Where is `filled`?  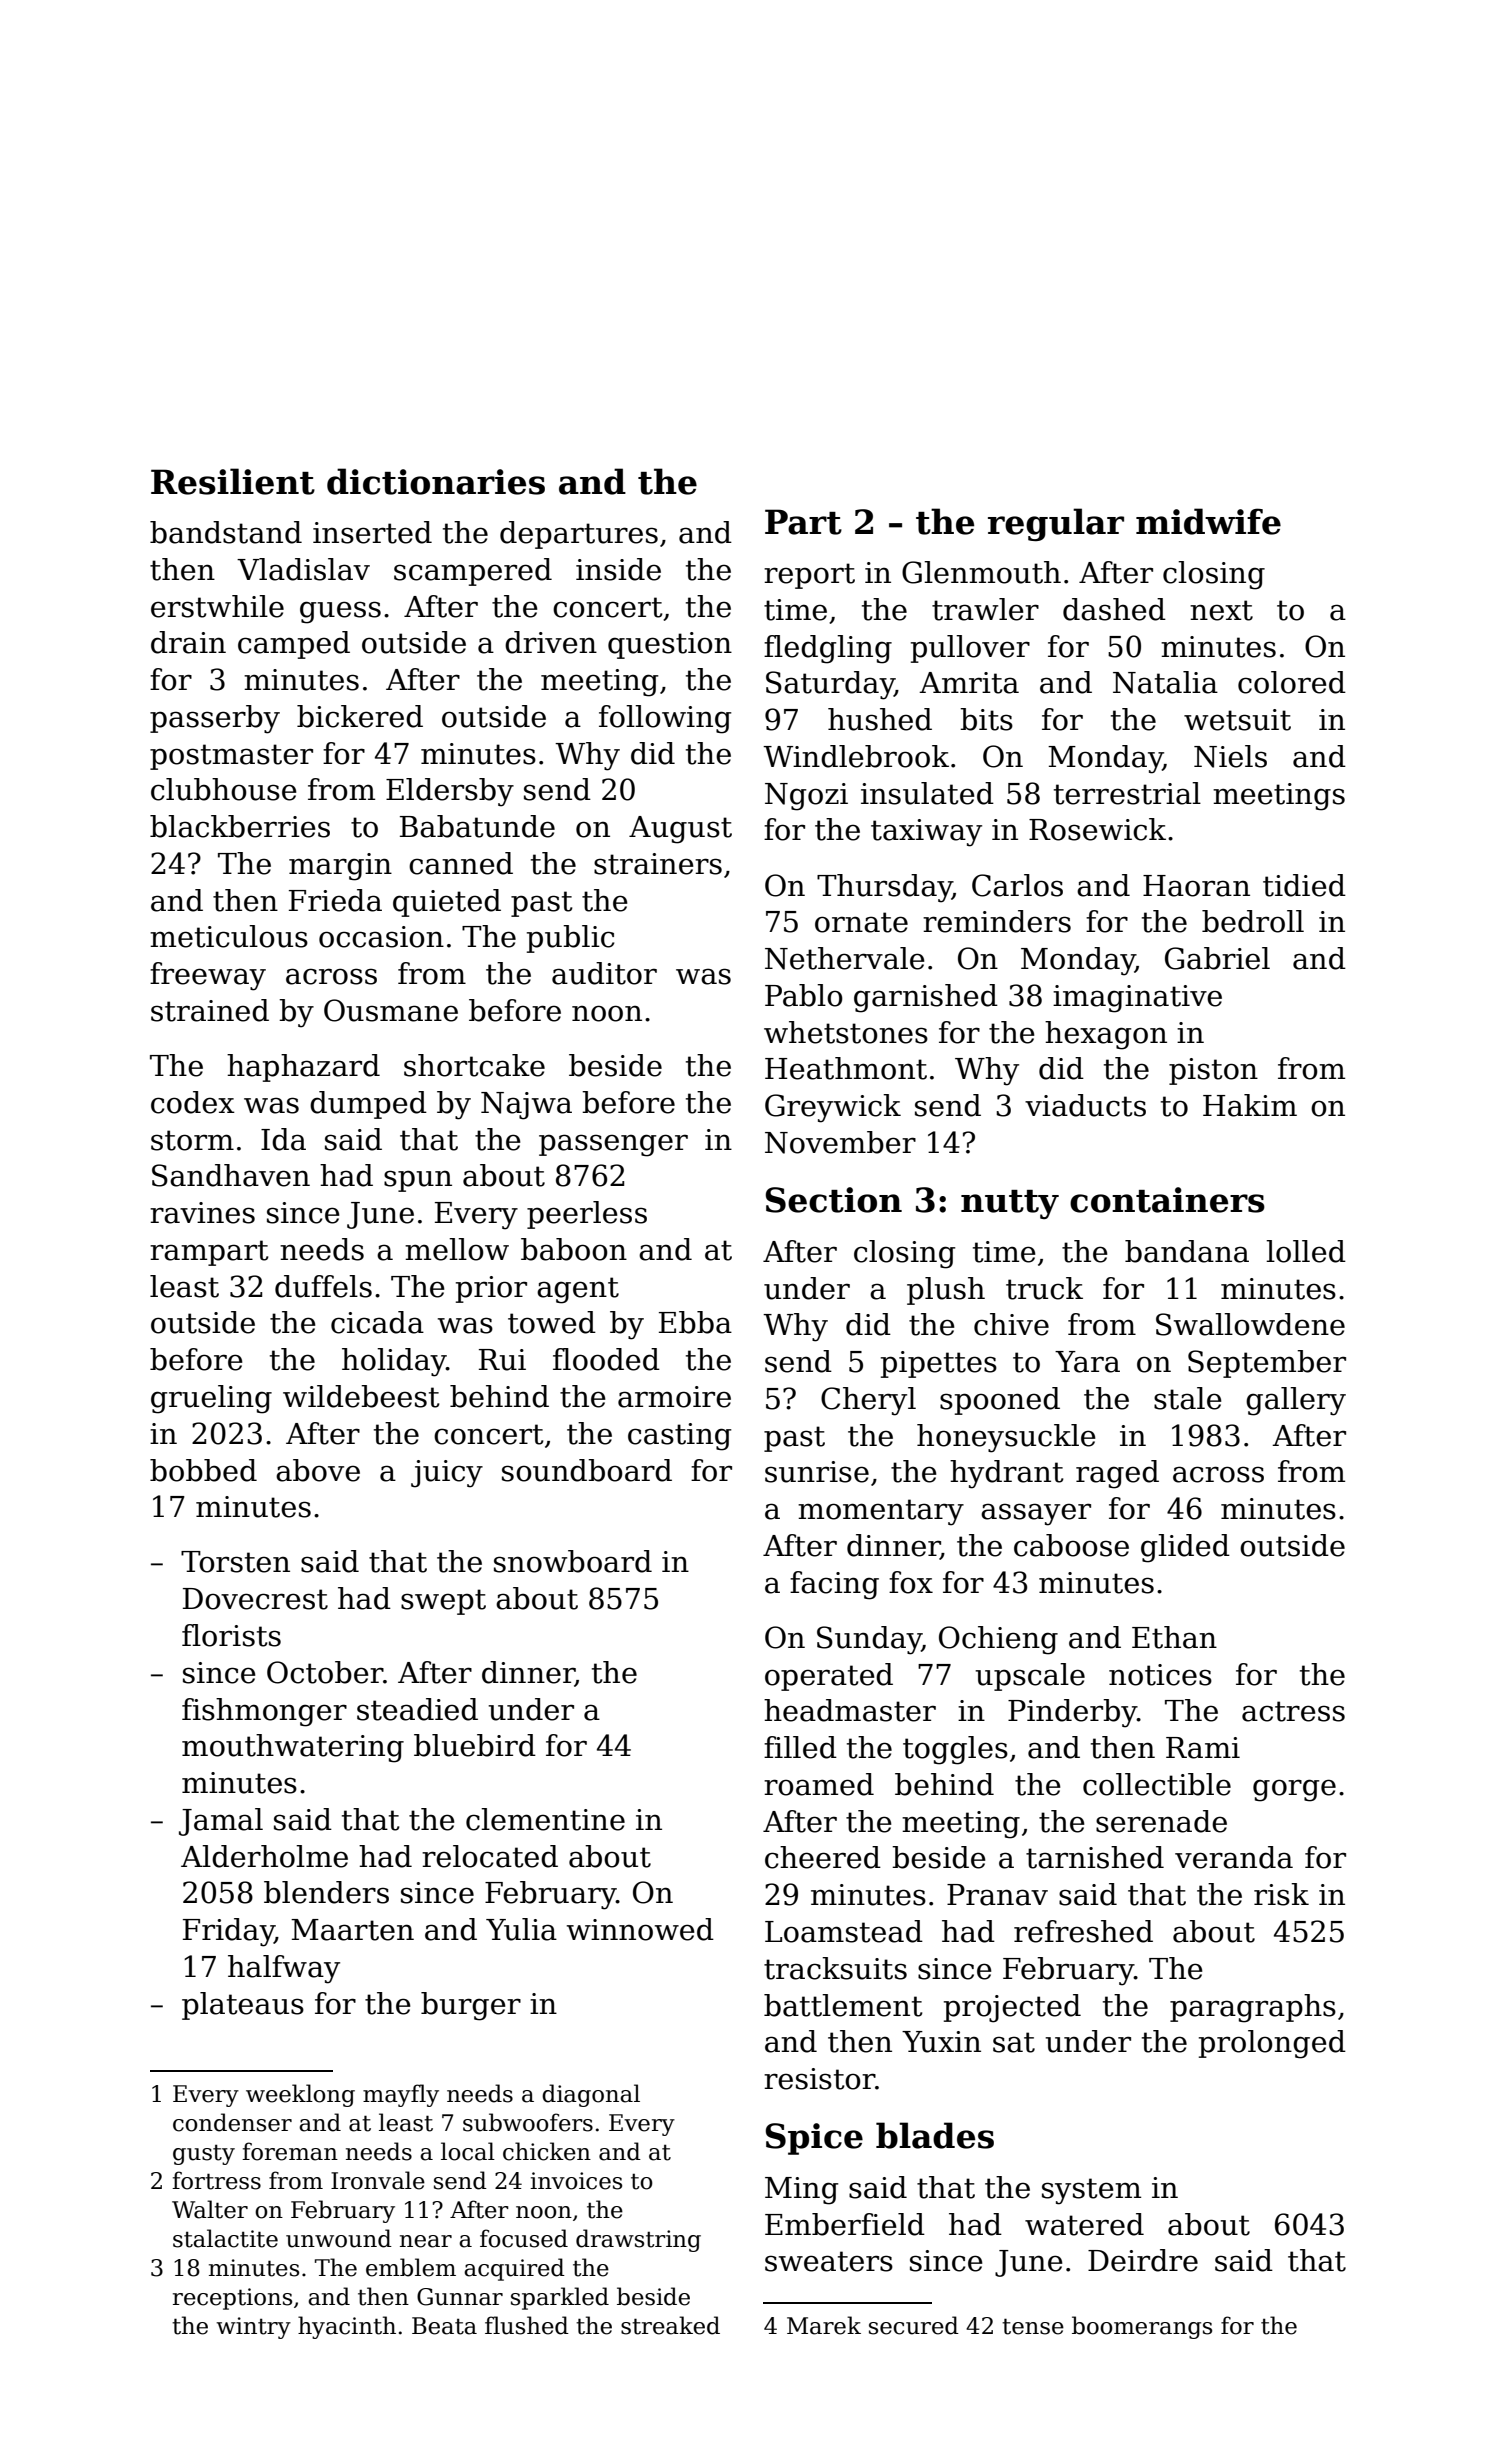
filled is located at coordinates (800, 1747).
